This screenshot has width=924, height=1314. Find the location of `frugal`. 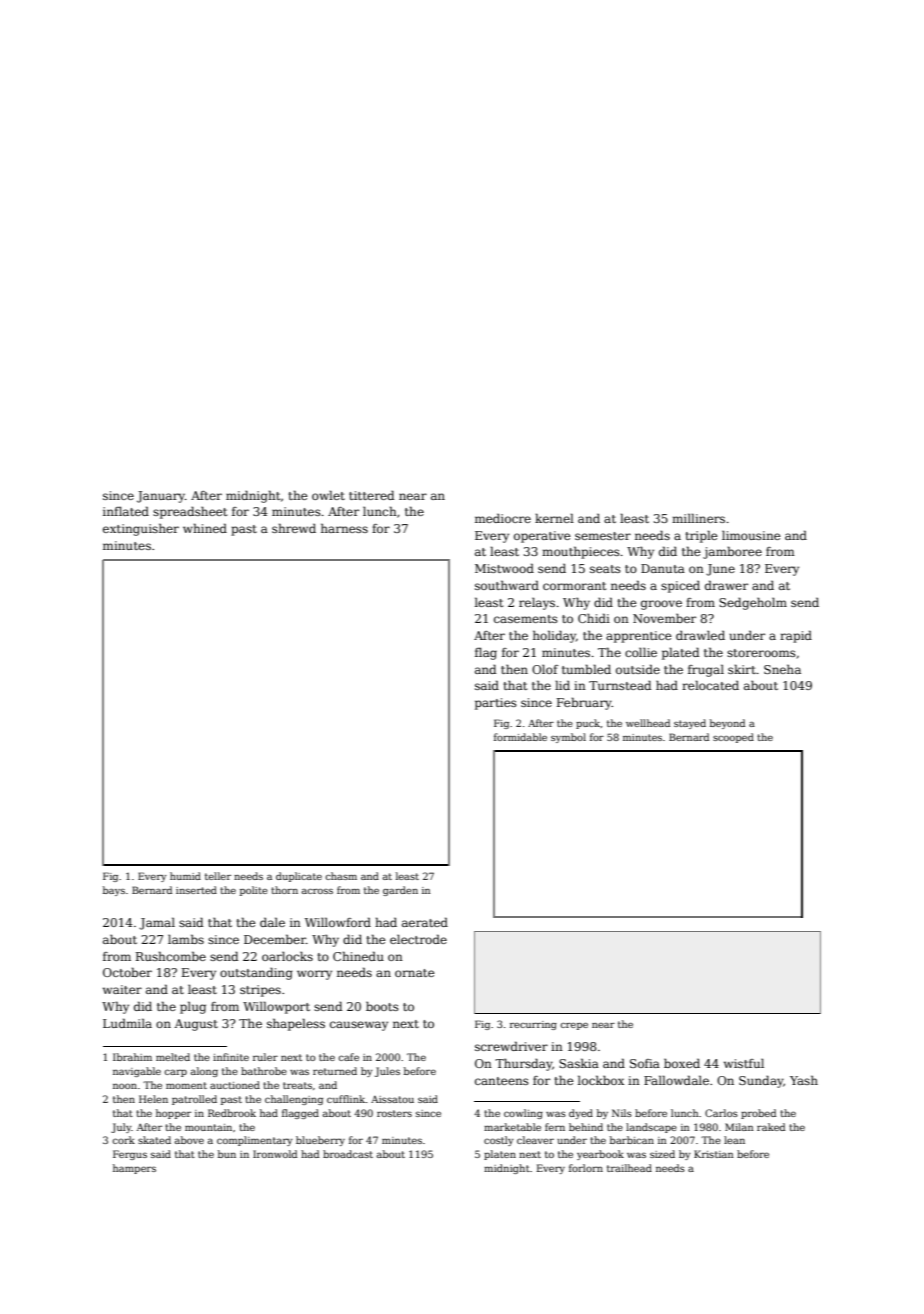

frugal is located at coordinates (706, 670).
